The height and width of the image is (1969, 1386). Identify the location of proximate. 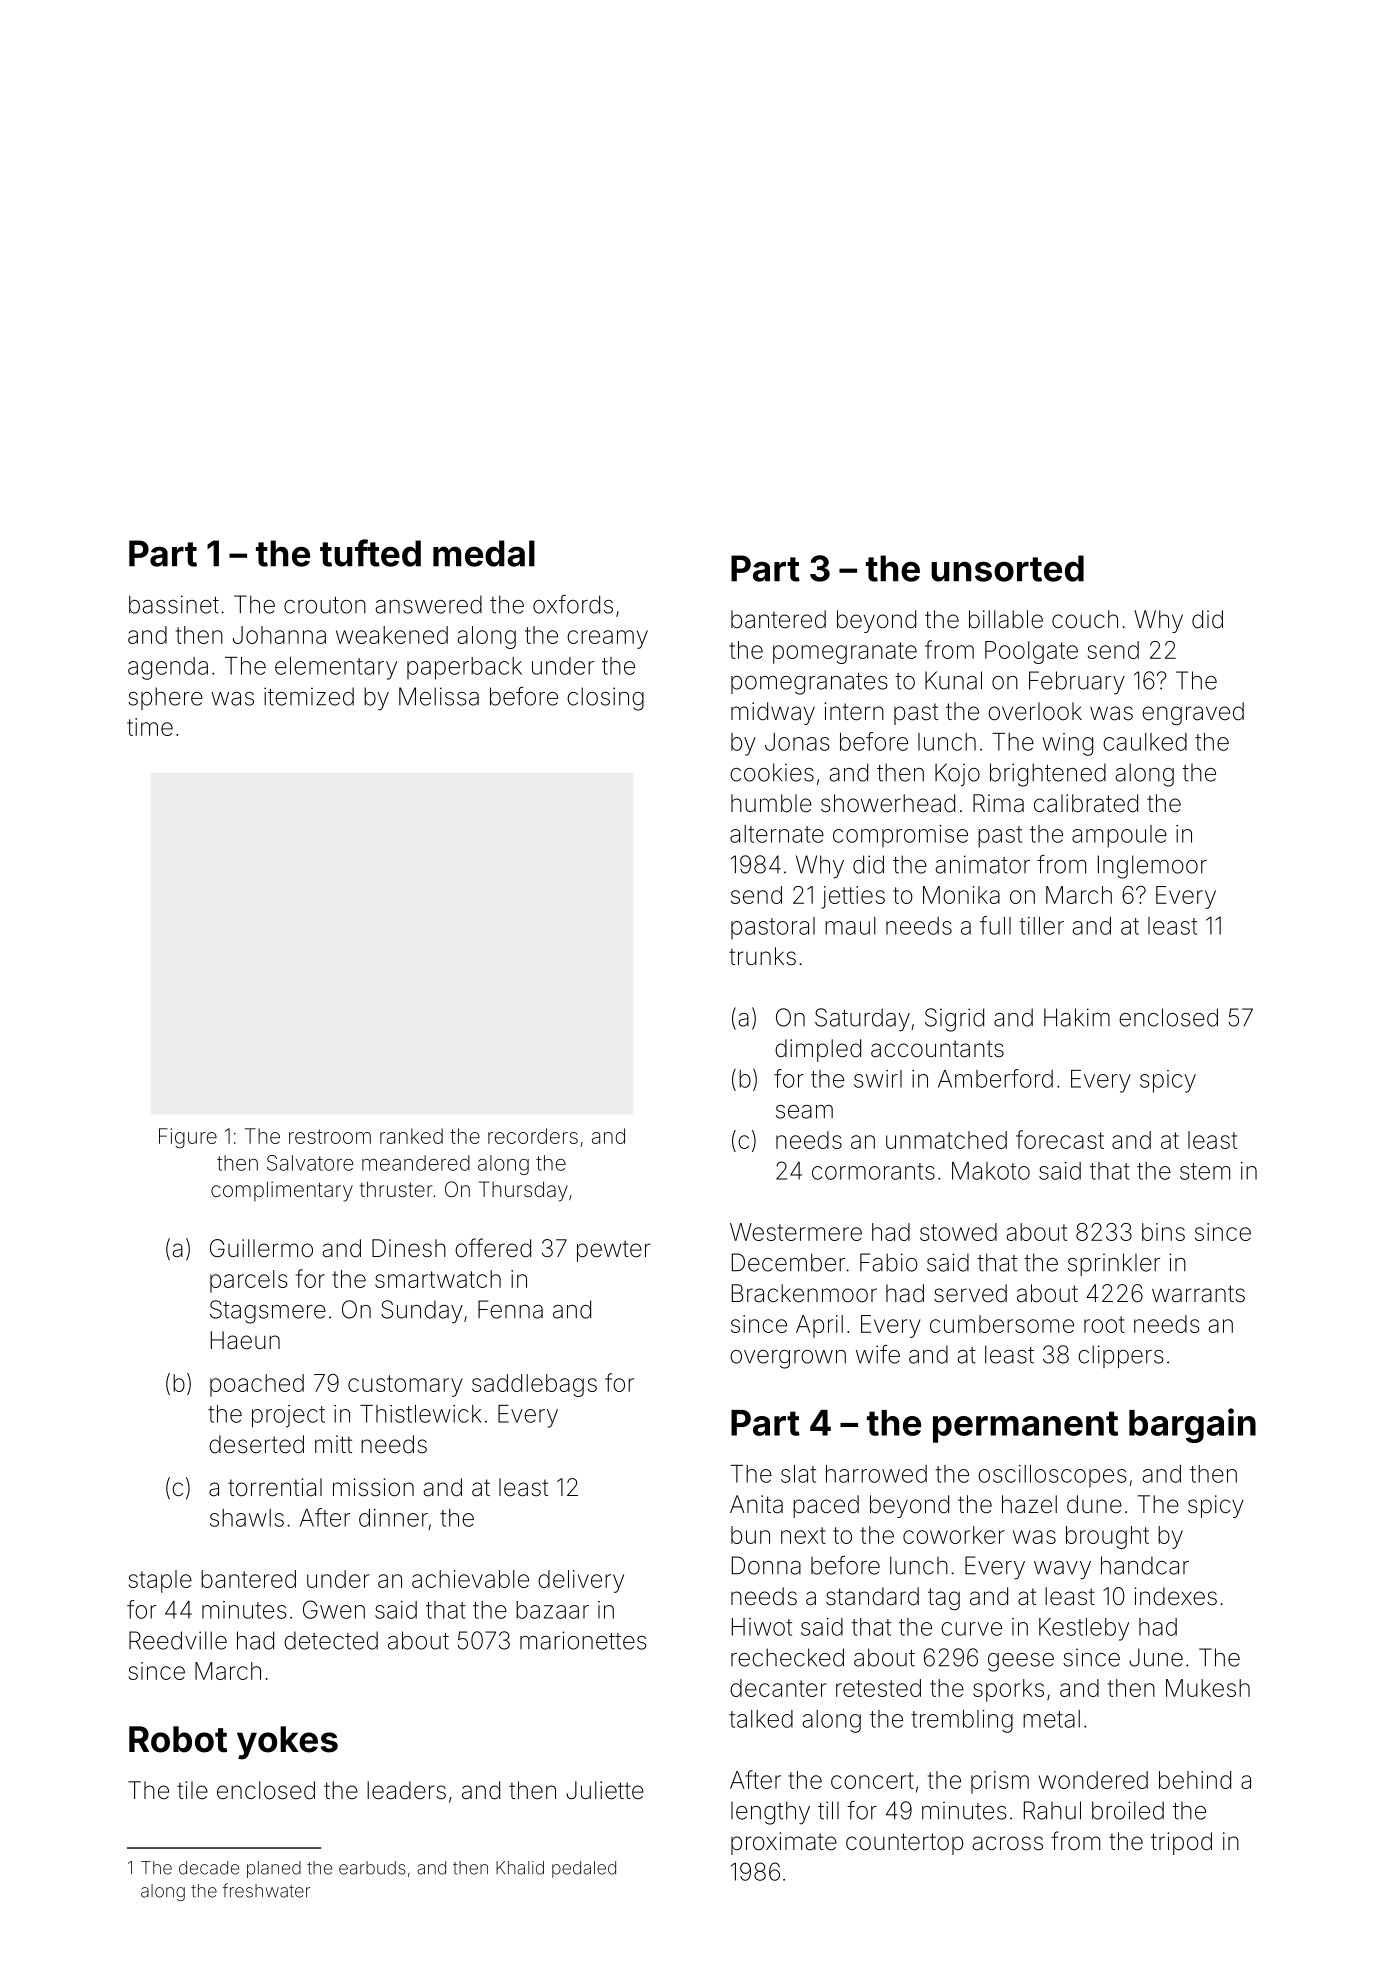
(784, 1843).
